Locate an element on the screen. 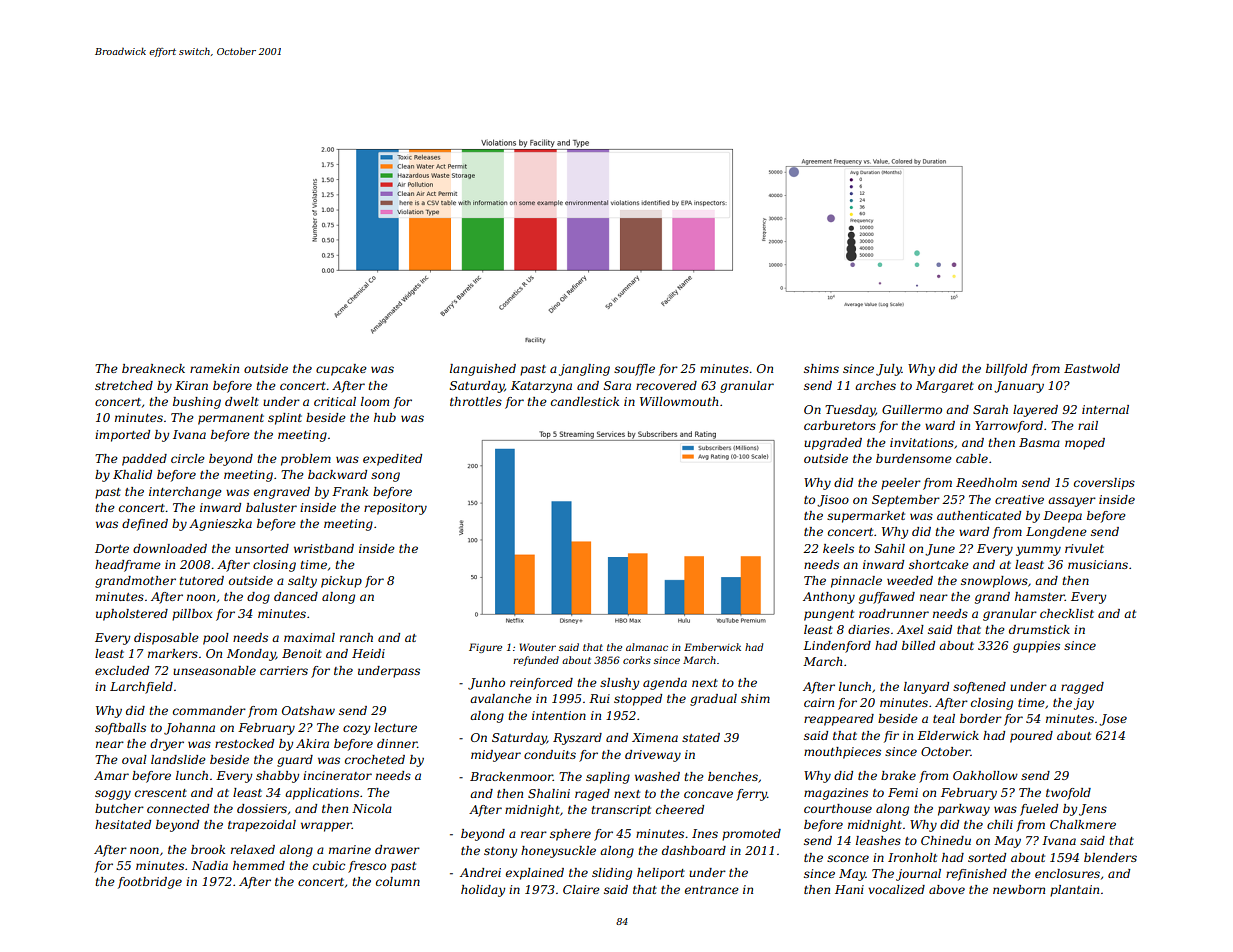 The image size is (1233, 952). Junho is located at coordinates (486, 684).
